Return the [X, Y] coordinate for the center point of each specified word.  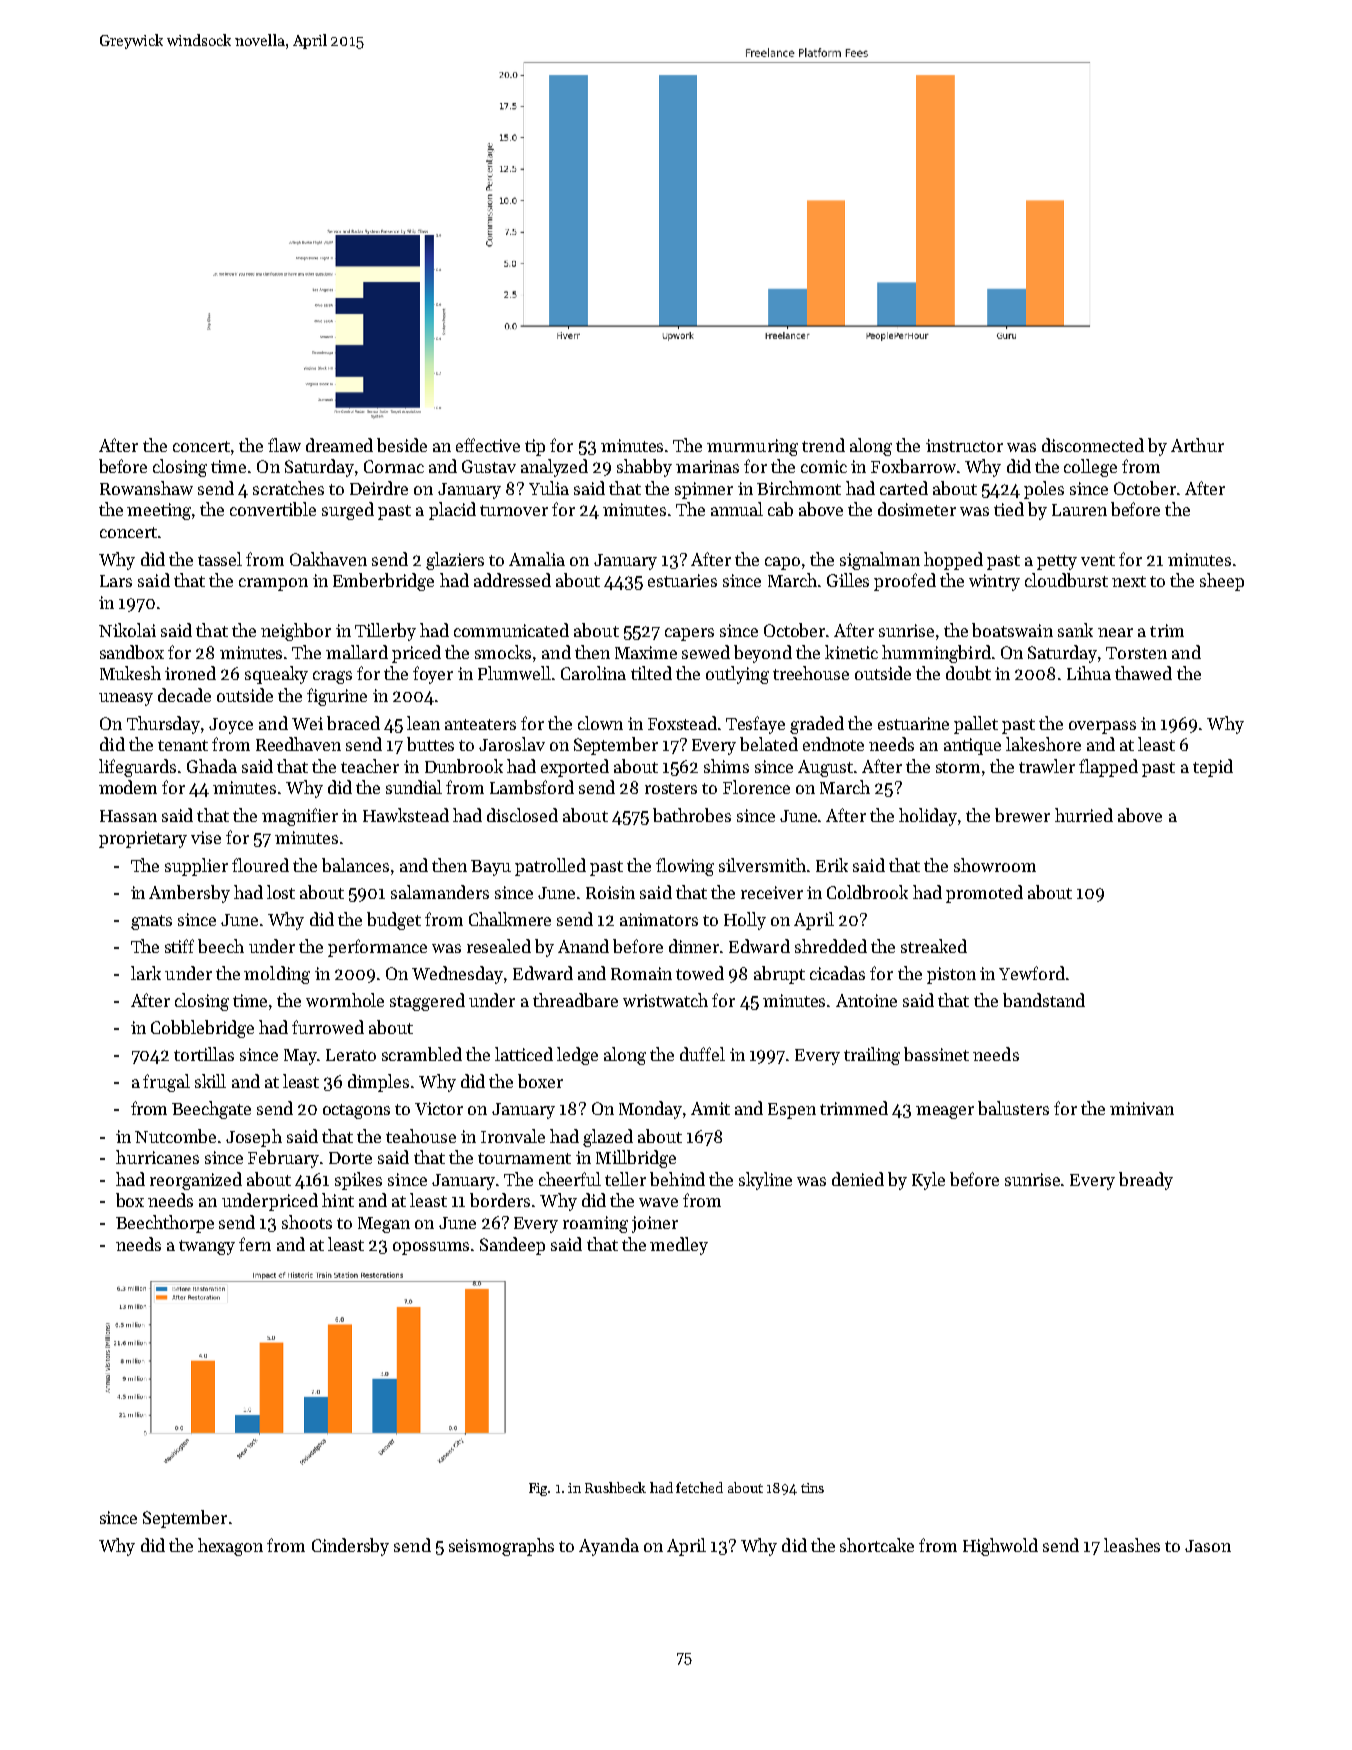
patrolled [550, 867]
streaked [934, 946]
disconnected [1093, 445]
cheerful [570, 1179]
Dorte [350, 1158]
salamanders [440, 892]
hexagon [230, 1547]
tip [535, 447]
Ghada [212, 766]
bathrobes [692, 815]
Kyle [928, 1181]
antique [972, 746]
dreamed [339, 445]
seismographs [501, 1547]
